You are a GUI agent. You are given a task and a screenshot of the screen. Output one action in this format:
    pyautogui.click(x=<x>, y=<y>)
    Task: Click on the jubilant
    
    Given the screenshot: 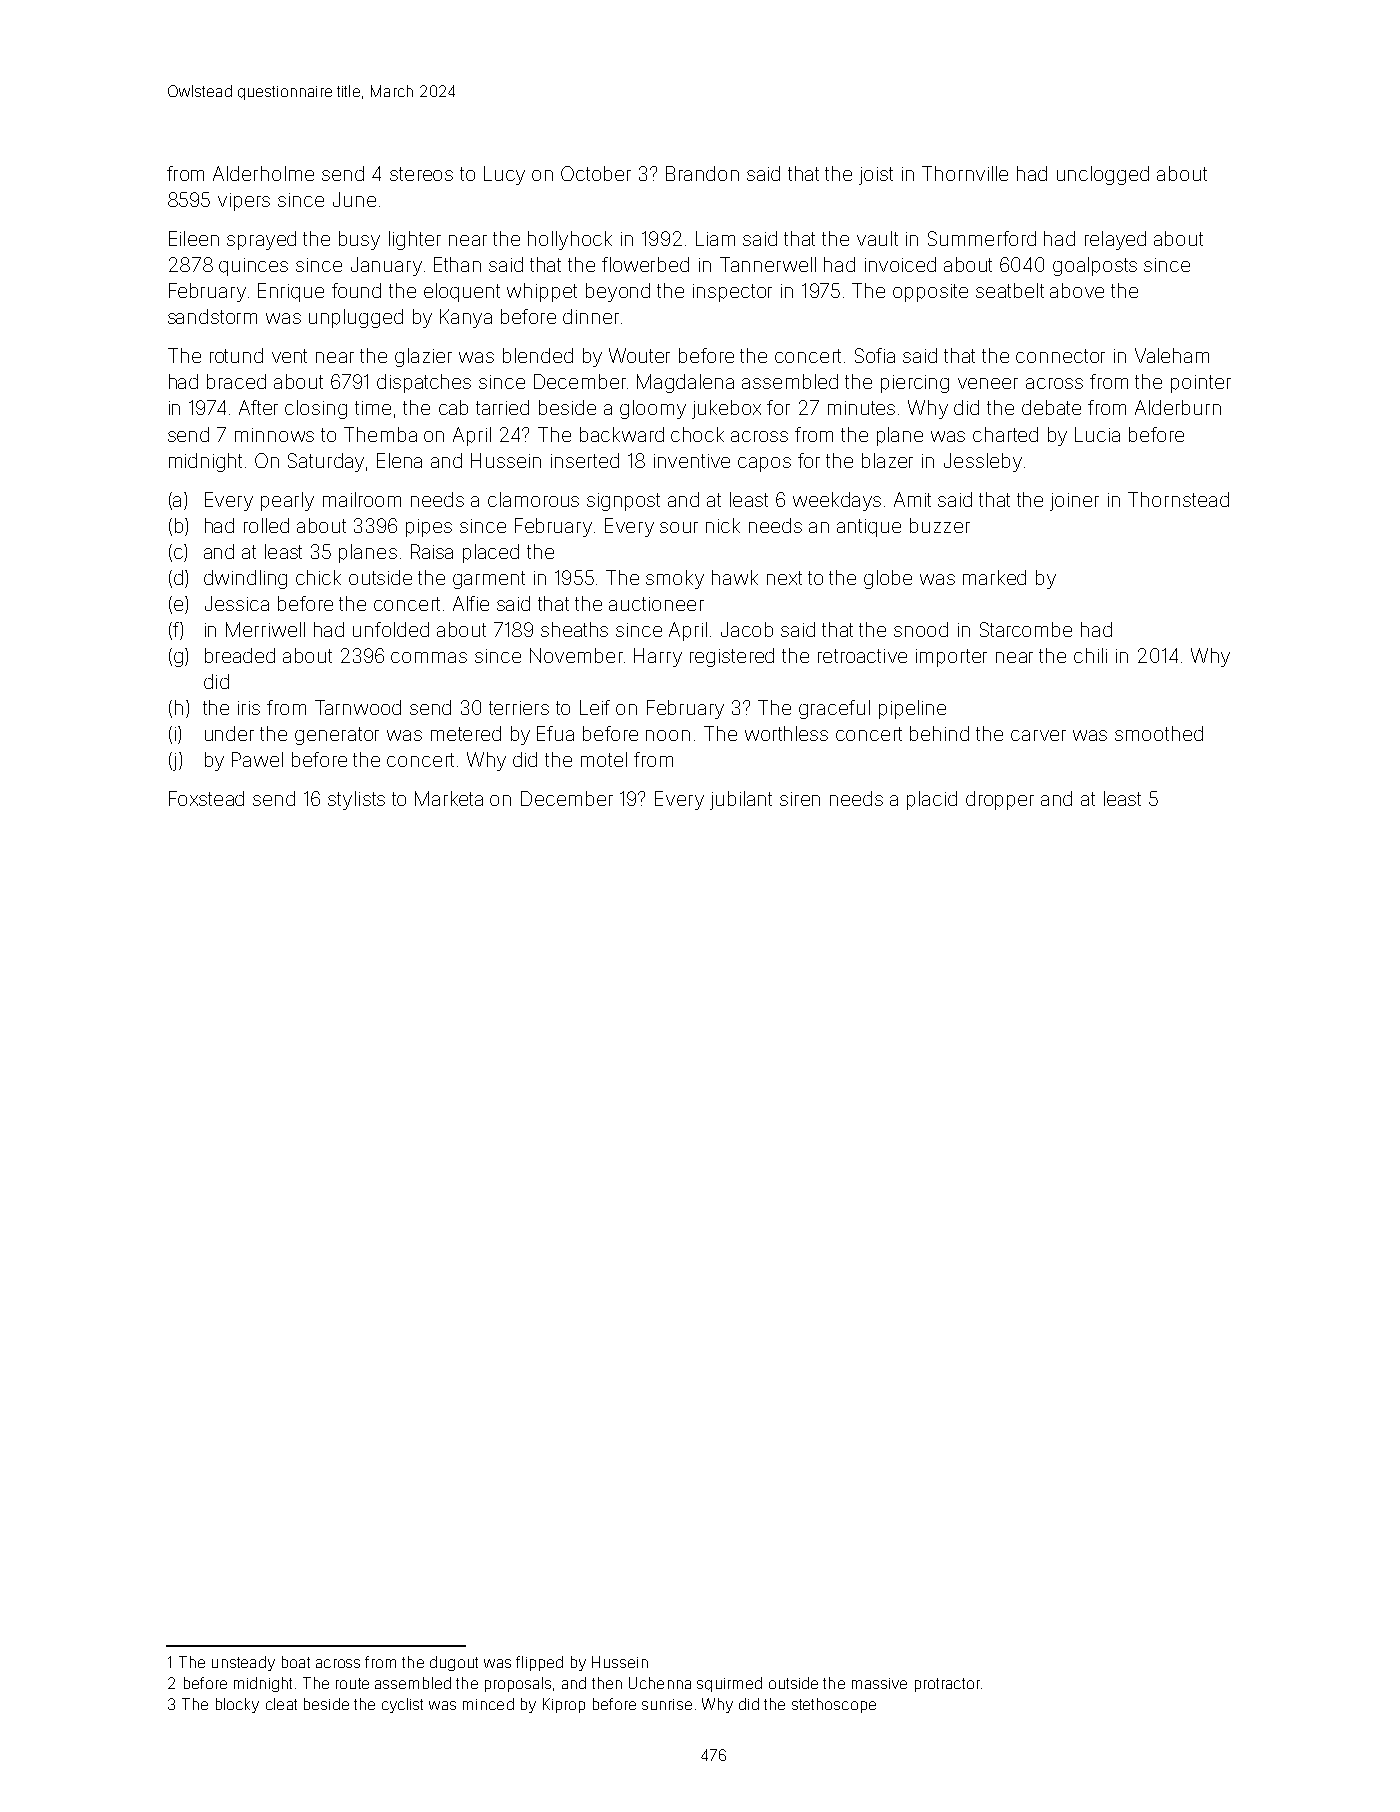 What is the action you would take?
    pyautogui.click(x=741, y=800)
